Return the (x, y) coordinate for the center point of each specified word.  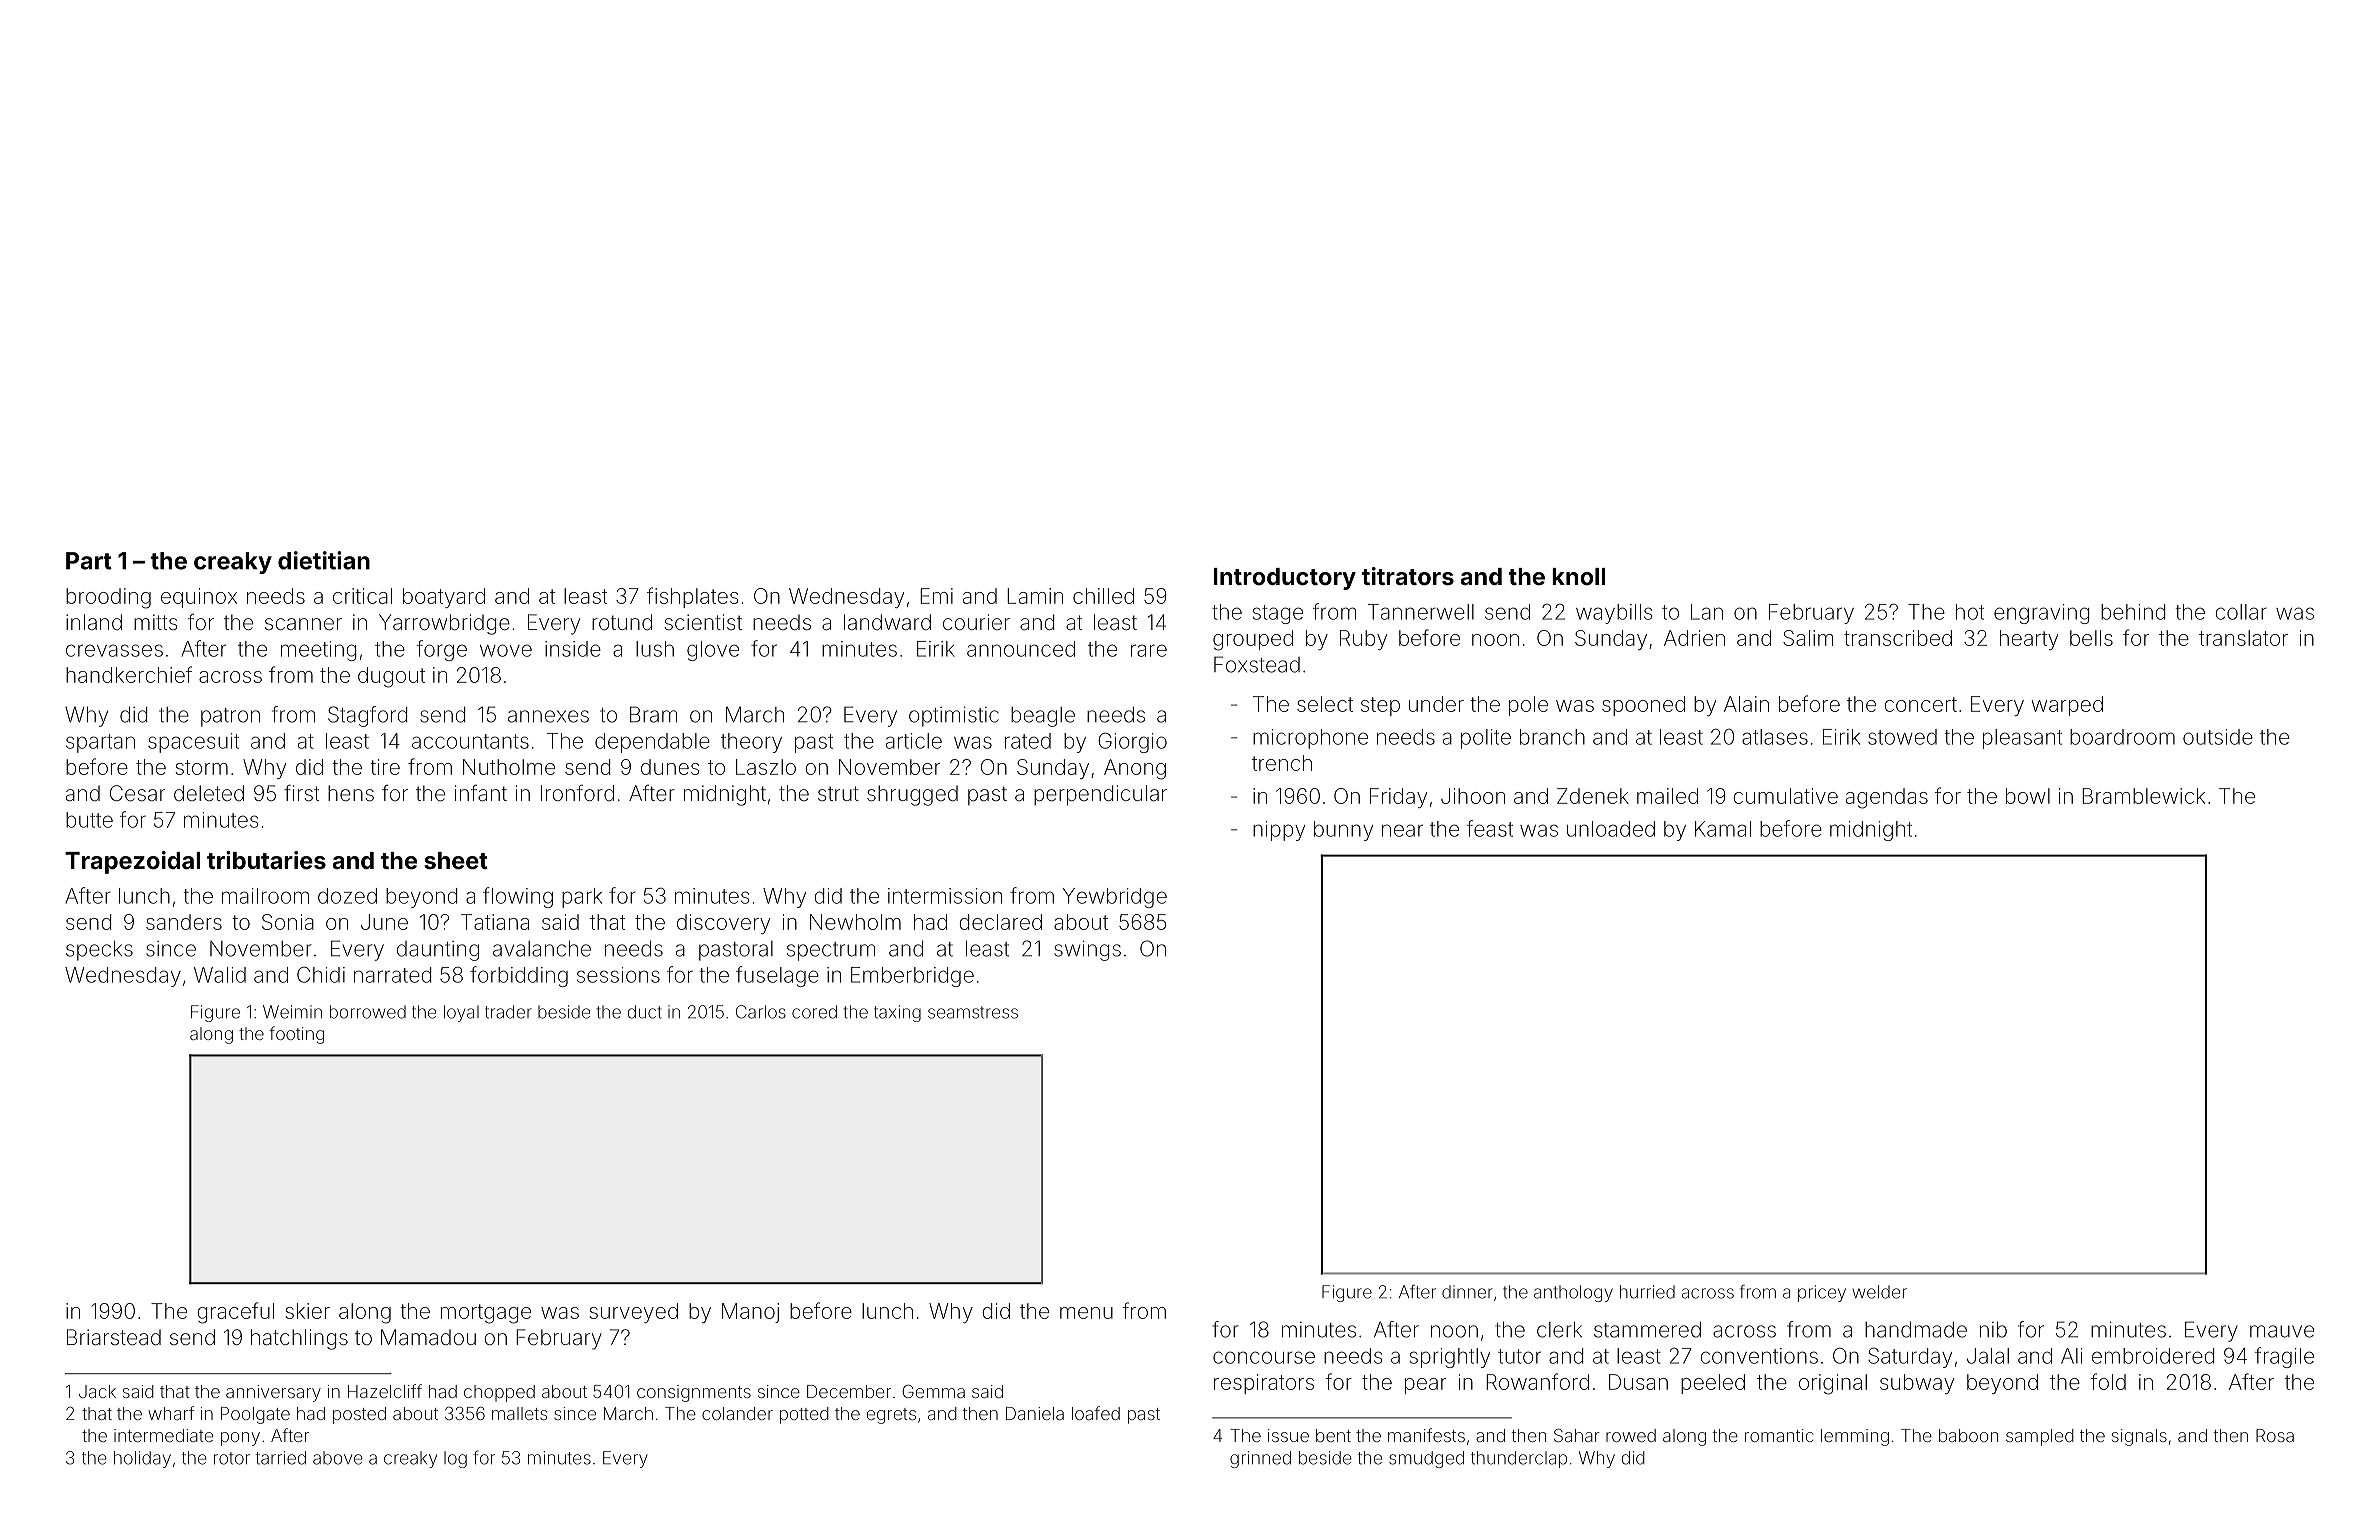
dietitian (324, 560)
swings (1087, 951)
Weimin (292, 1012)
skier (307, 1311)
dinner (1467, 1292)
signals (2139, 1437)
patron (230, 717)
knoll (1578, 576)
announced (1021, 649)
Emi (936, 596)
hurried (1647, 1292)
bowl (2028, 796)
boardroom (2122, 737)
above (338, 1458)
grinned (1260, 1459)
